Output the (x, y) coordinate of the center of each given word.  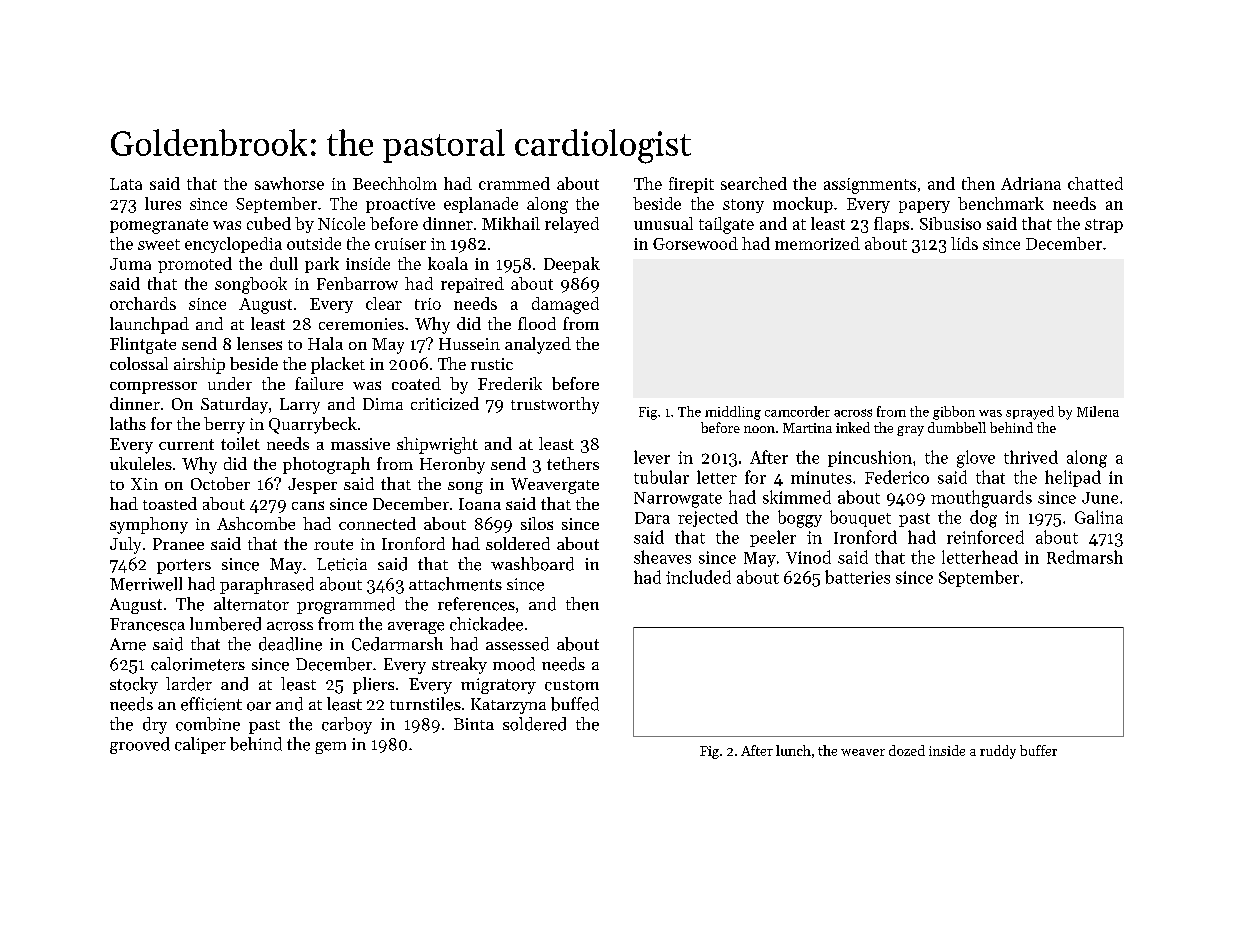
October (220, 483)
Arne (128, 644)
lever (652, 457)
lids (964, 243)
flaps (891, 225)
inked (853, 427)
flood (537, 323)
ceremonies (361, 324)
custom (572, 685)
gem (330, 748)
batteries (857, 577)
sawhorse (289, 183)
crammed (514, 183)
